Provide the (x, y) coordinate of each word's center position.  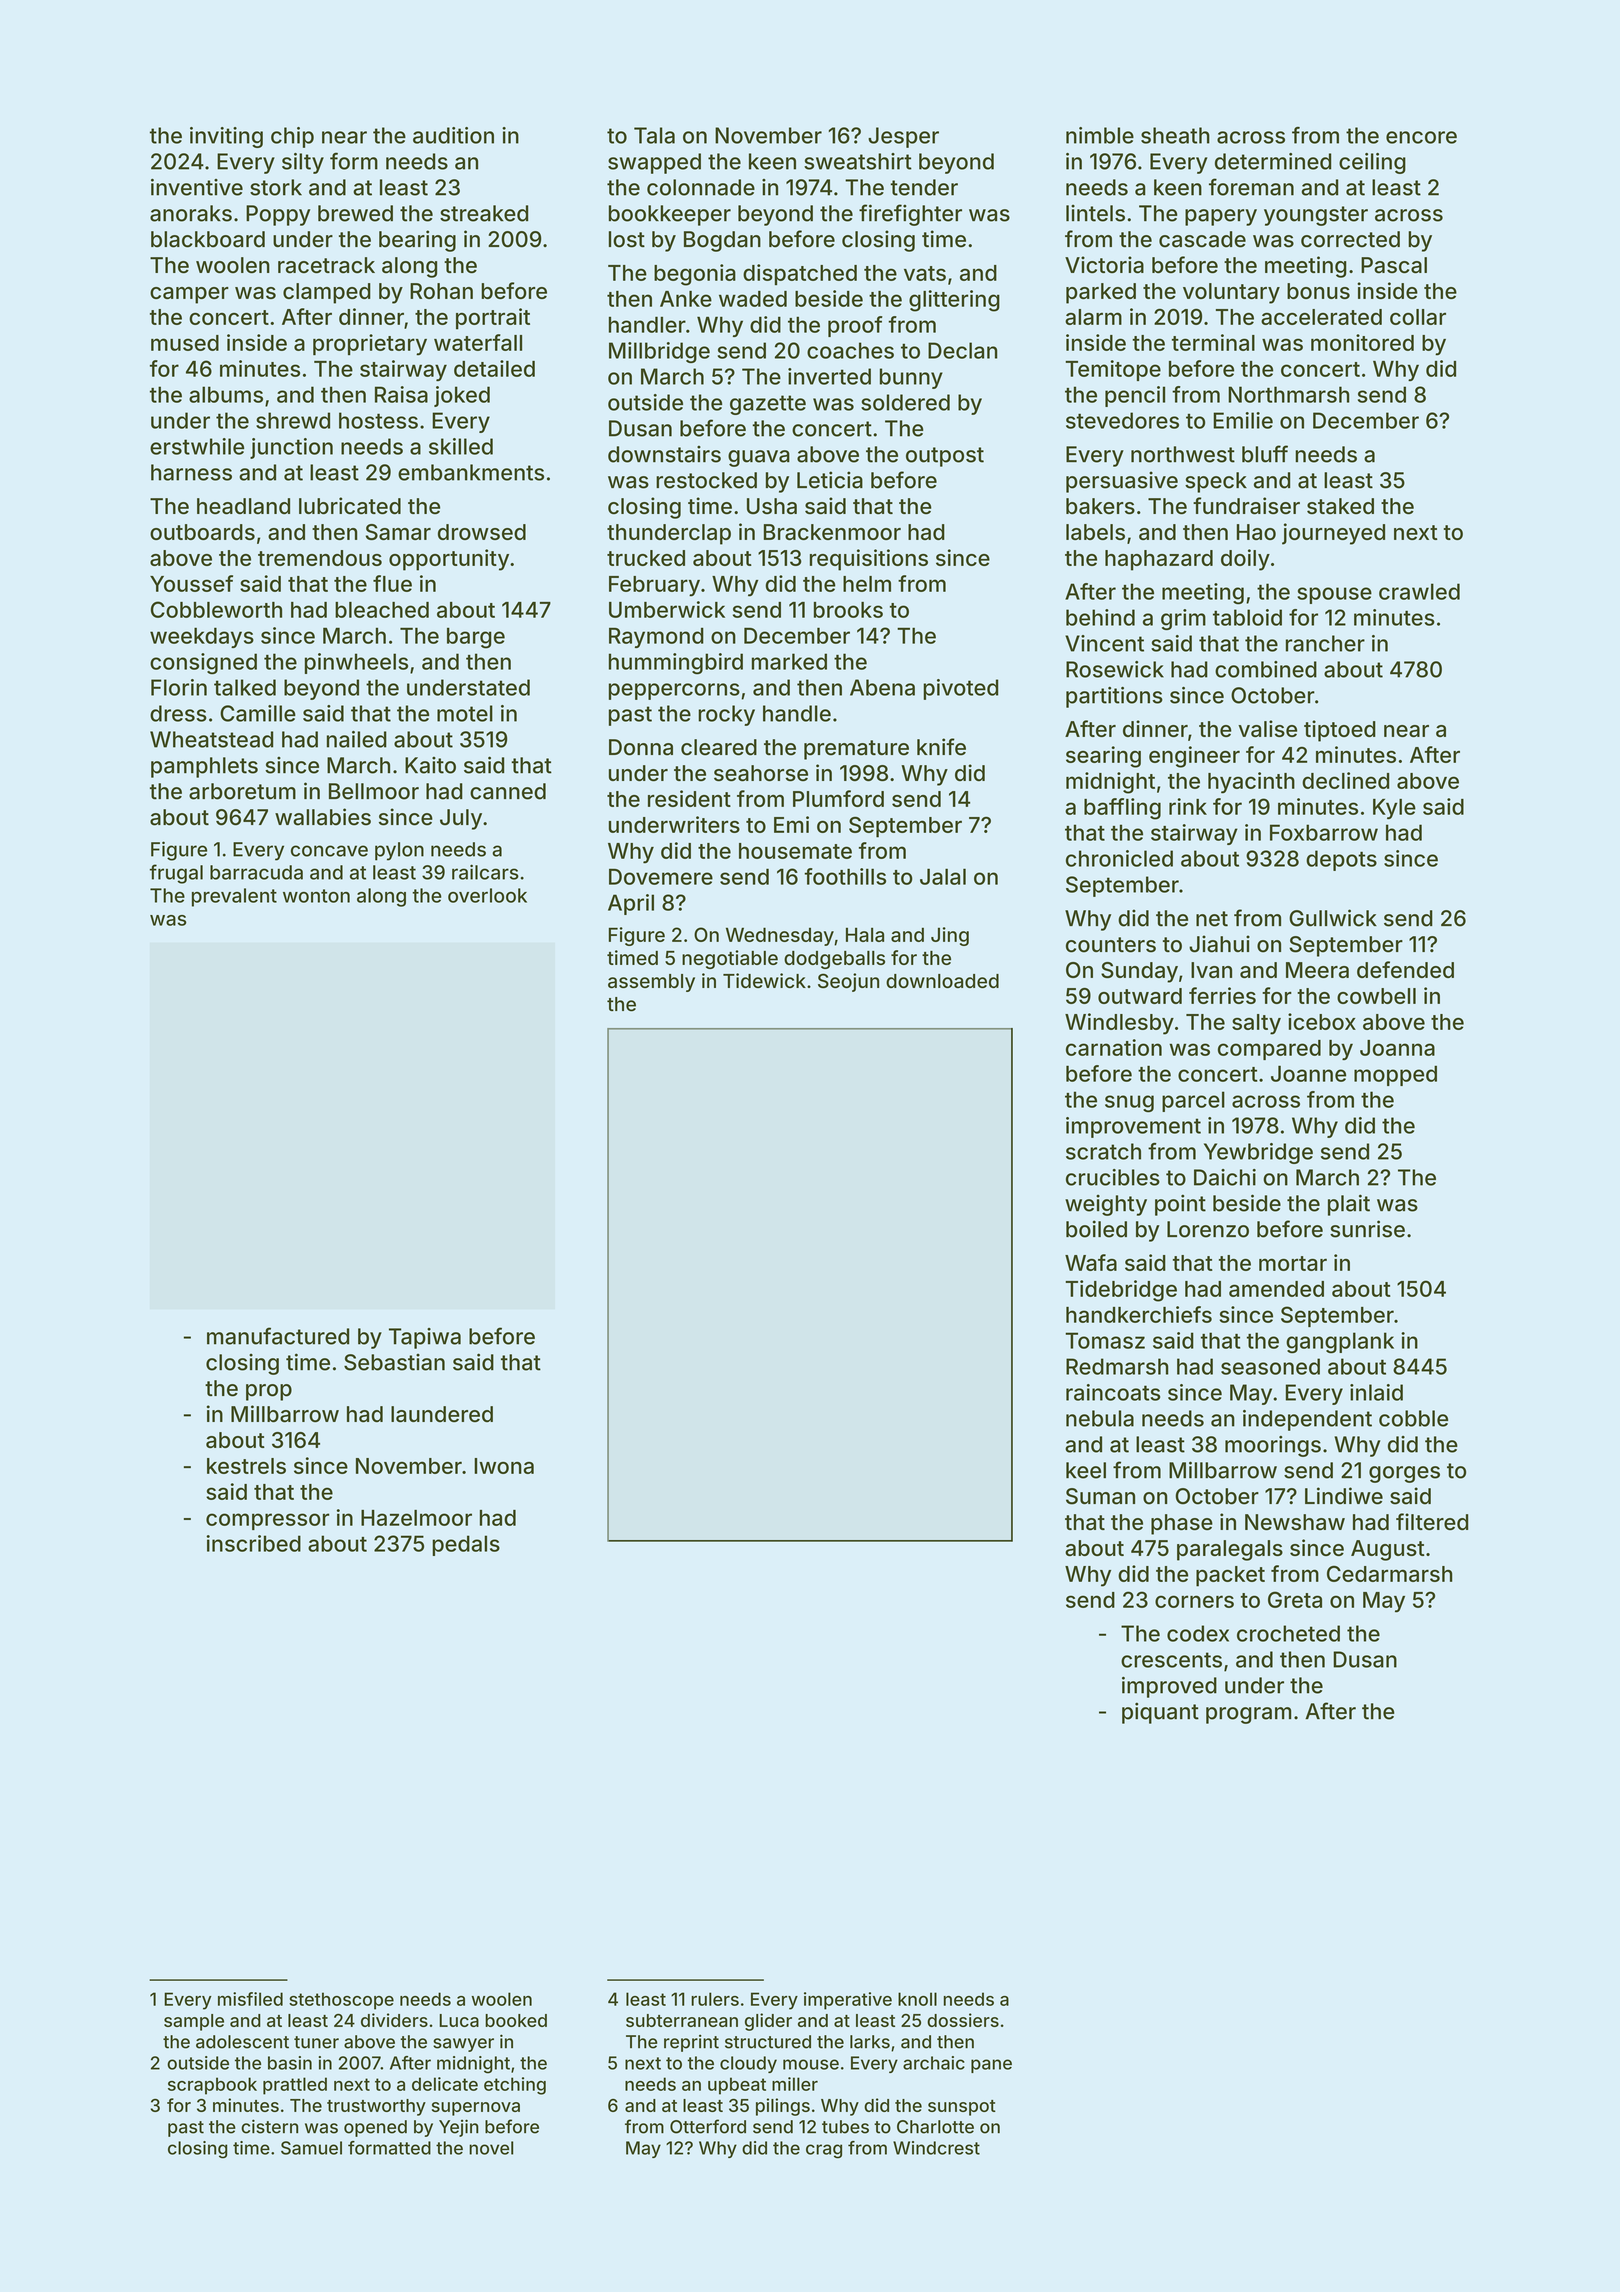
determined (1273, 161)
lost (627, 239)
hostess (378, 420)
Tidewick (764, 980)
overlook (487, 895)
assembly (651, 983)
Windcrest (936, 2148)
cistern (269, 2126)
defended (1405, 969)
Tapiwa (425, 1338)
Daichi (1225, 1177)
